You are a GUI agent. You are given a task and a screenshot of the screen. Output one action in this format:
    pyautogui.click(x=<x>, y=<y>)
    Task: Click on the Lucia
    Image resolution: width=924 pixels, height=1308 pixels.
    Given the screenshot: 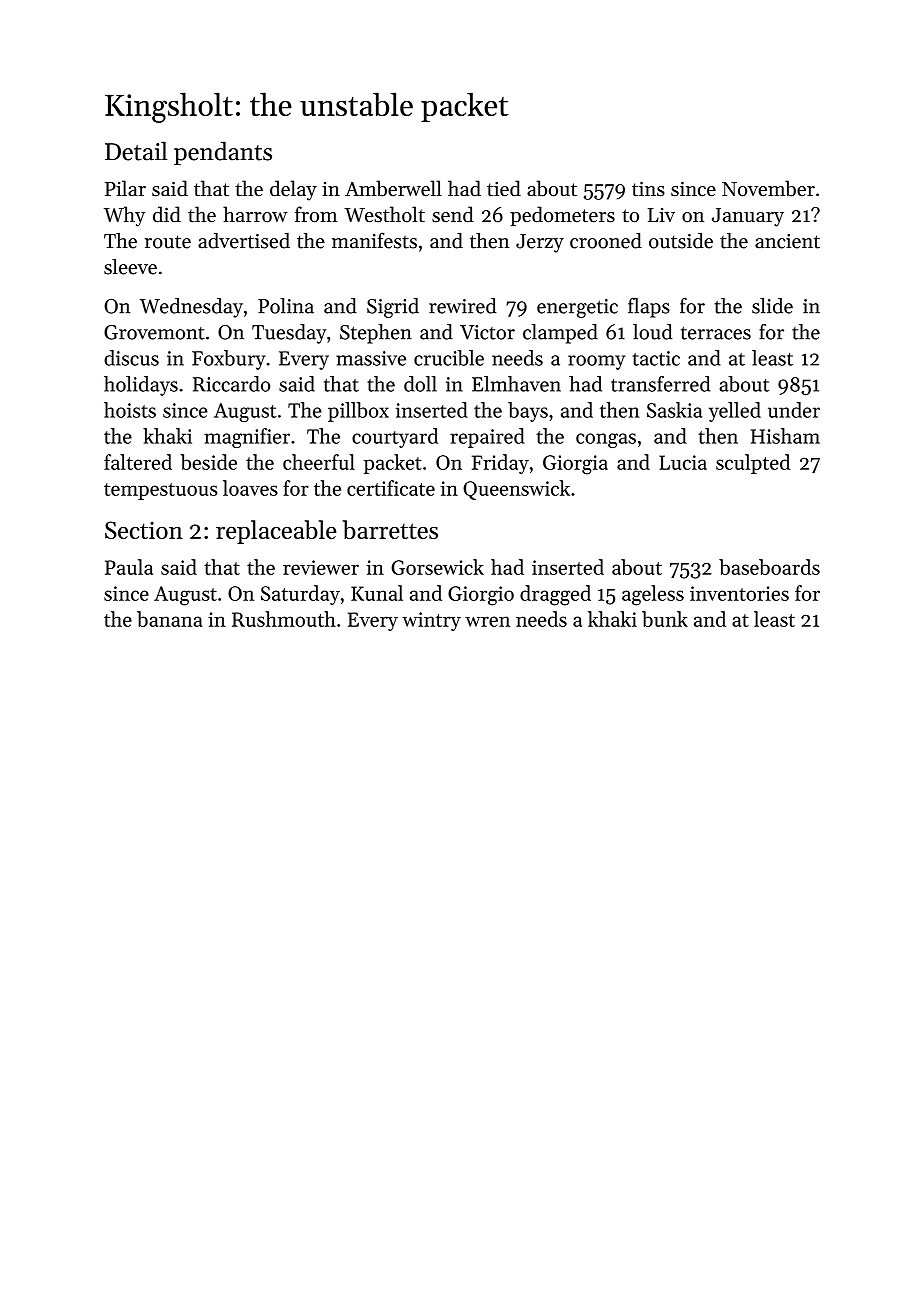 What is the action you would take?
    pyautogui.click(x=683, y=462)
